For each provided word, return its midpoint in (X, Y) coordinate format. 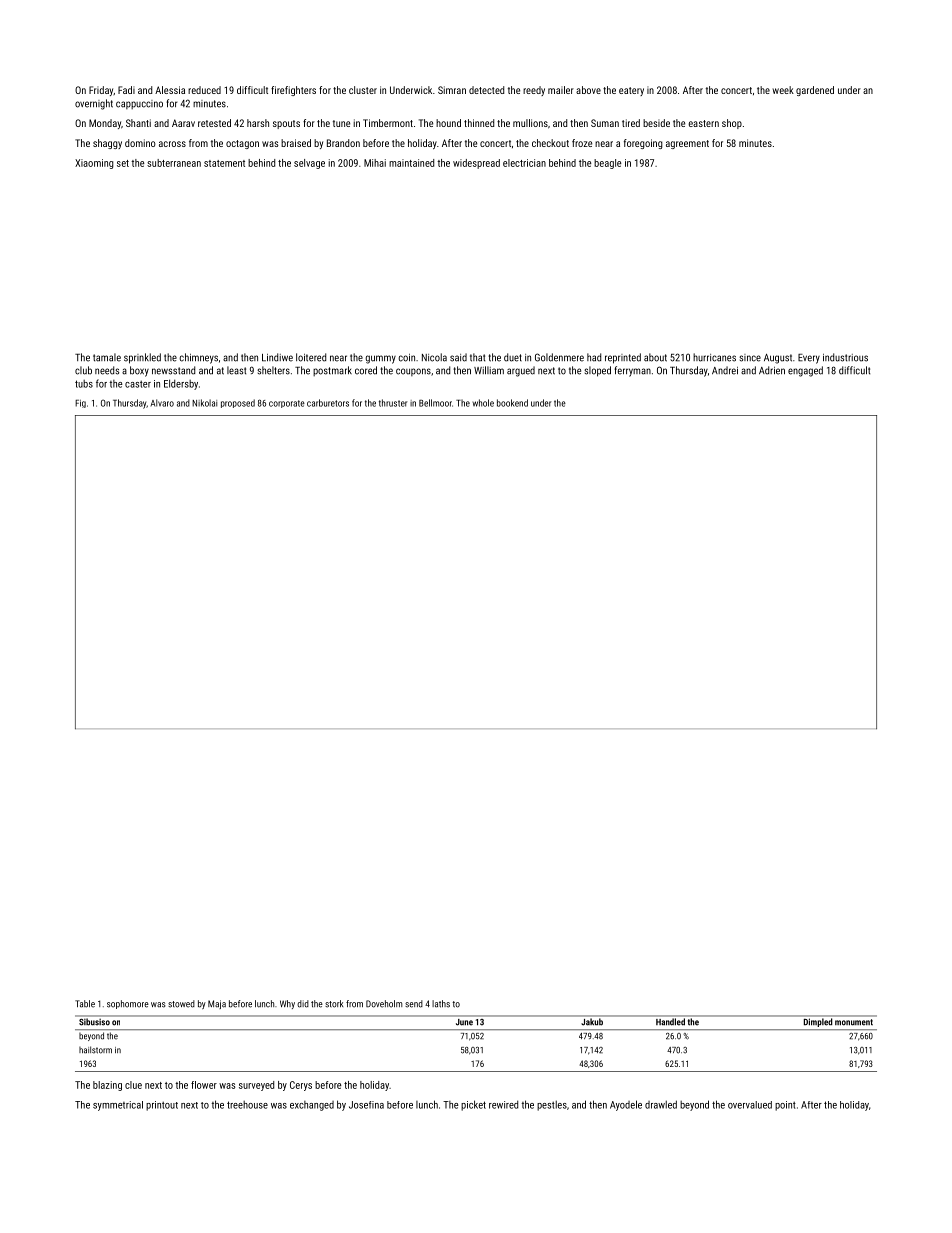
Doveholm (384, 1004)
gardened (815, 91)
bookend (512, 403)
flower (204, 1085)
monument (854, 1022)
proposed (238, 403)
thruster (393, 403)
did (303, 1004)
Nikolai (204, 403)
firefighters (293, 91)
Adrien (772, 370)
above (588, 90)
